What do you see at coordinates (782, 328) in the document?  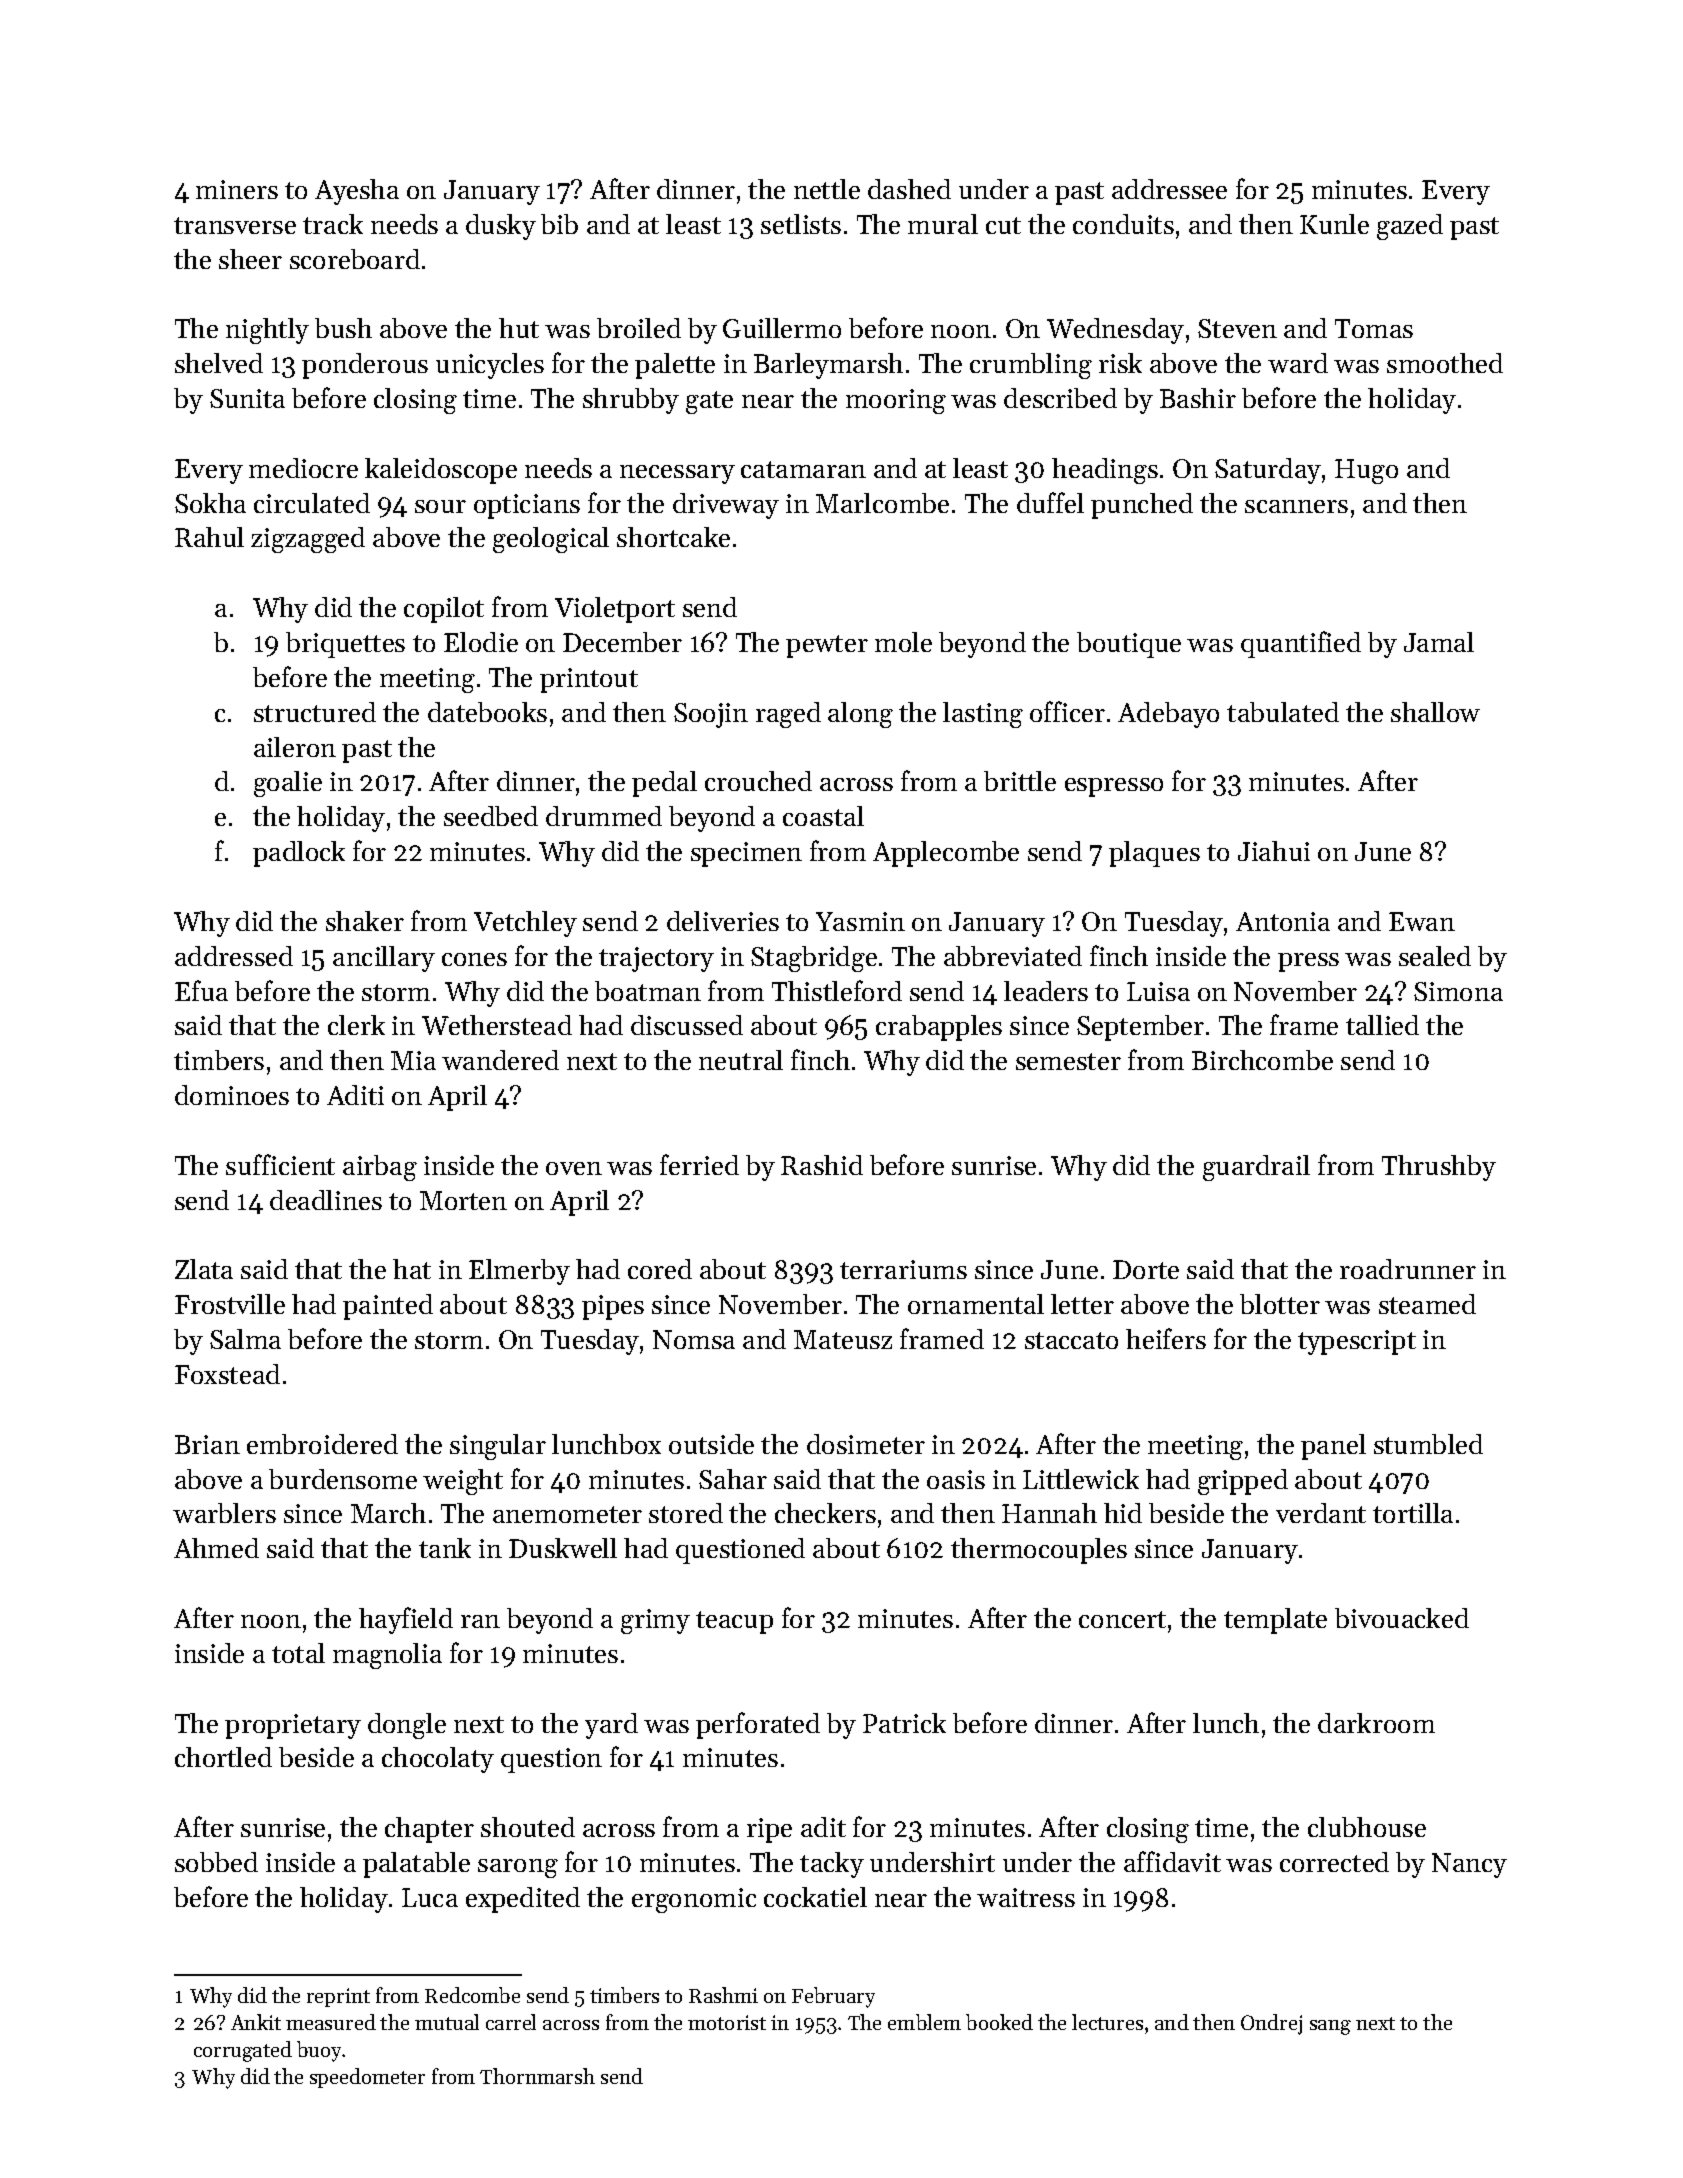 I see `Guillermo` at bounding box center [782, 328].
